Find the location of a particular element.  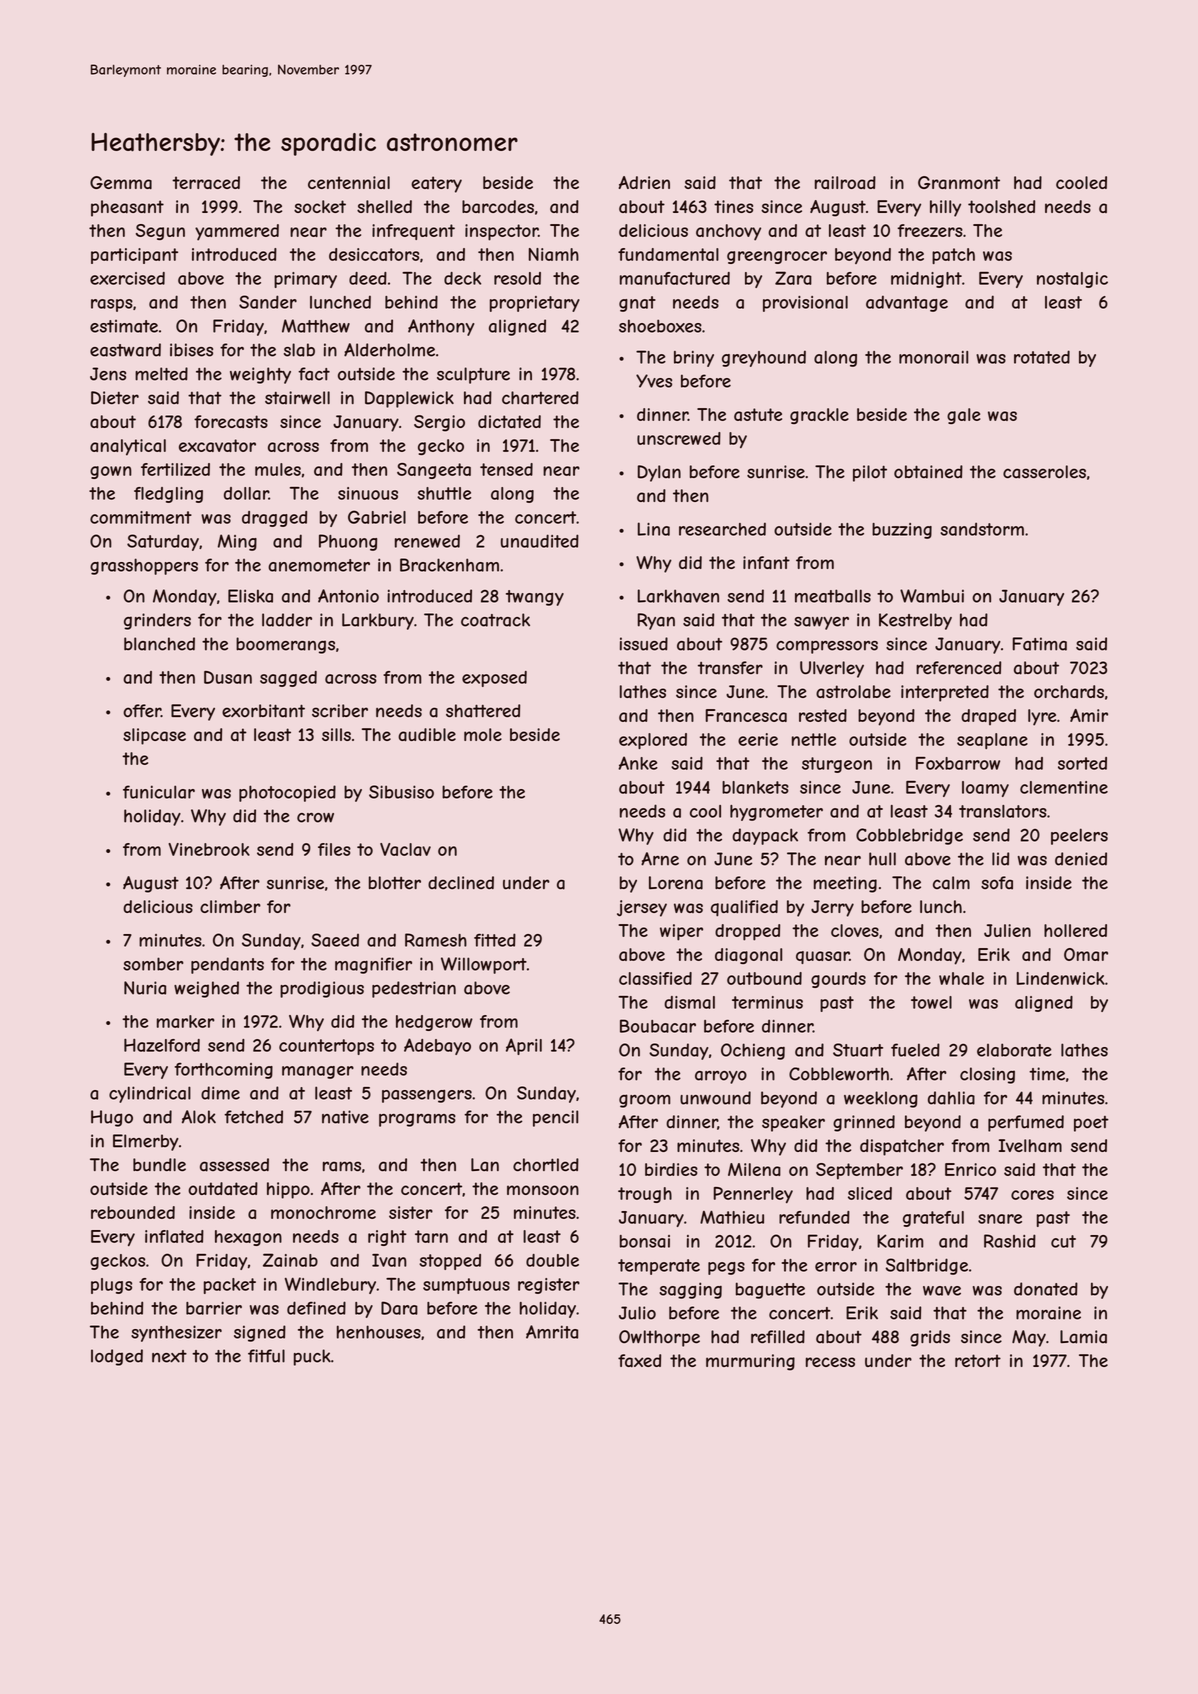

Granmont is located at coordinates (959, 183).
